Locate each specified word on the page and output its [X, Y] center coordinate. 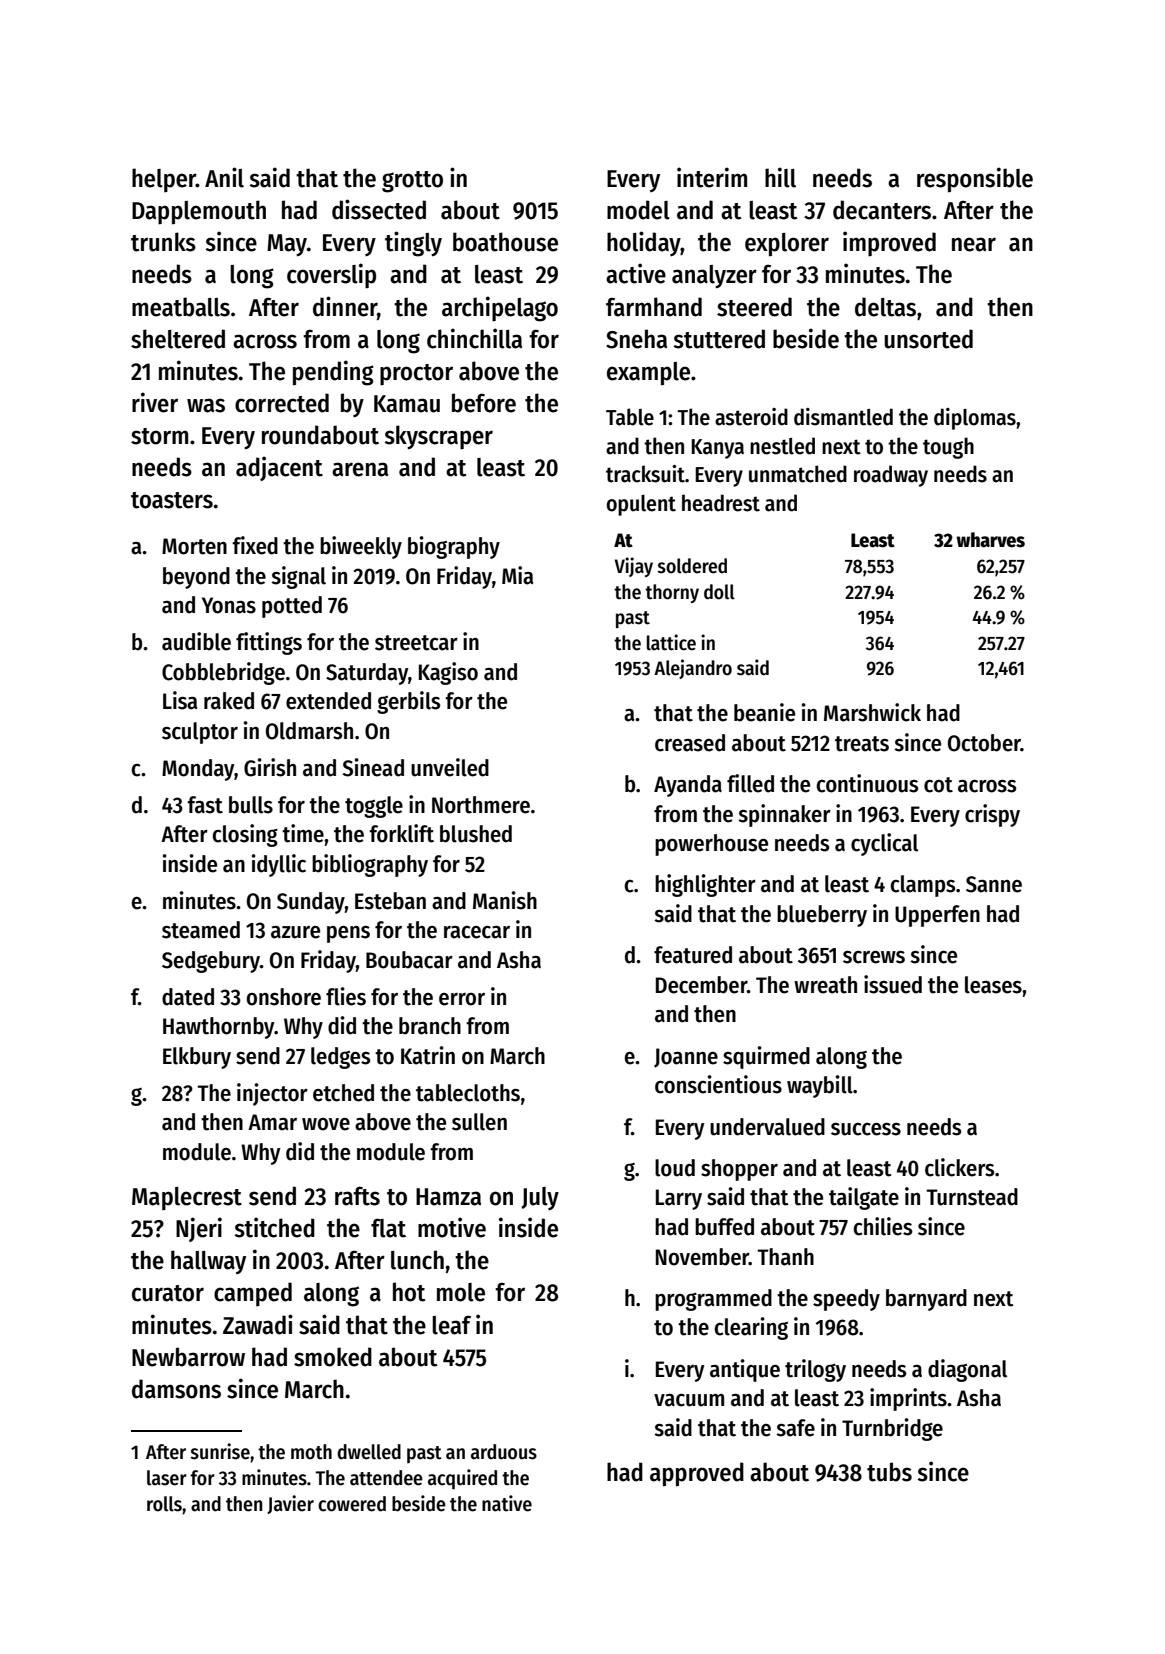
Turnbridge [892, 1429]
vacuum [689, 1400]
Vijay [633, 567]
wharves [990, 540]
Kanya [717, 449]
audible [196, 641]
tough [948, 448]
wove [326, 1124]
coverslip [331, 276]
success [866, 1129]
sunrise [220, 1451]
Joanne [686, 1058]
